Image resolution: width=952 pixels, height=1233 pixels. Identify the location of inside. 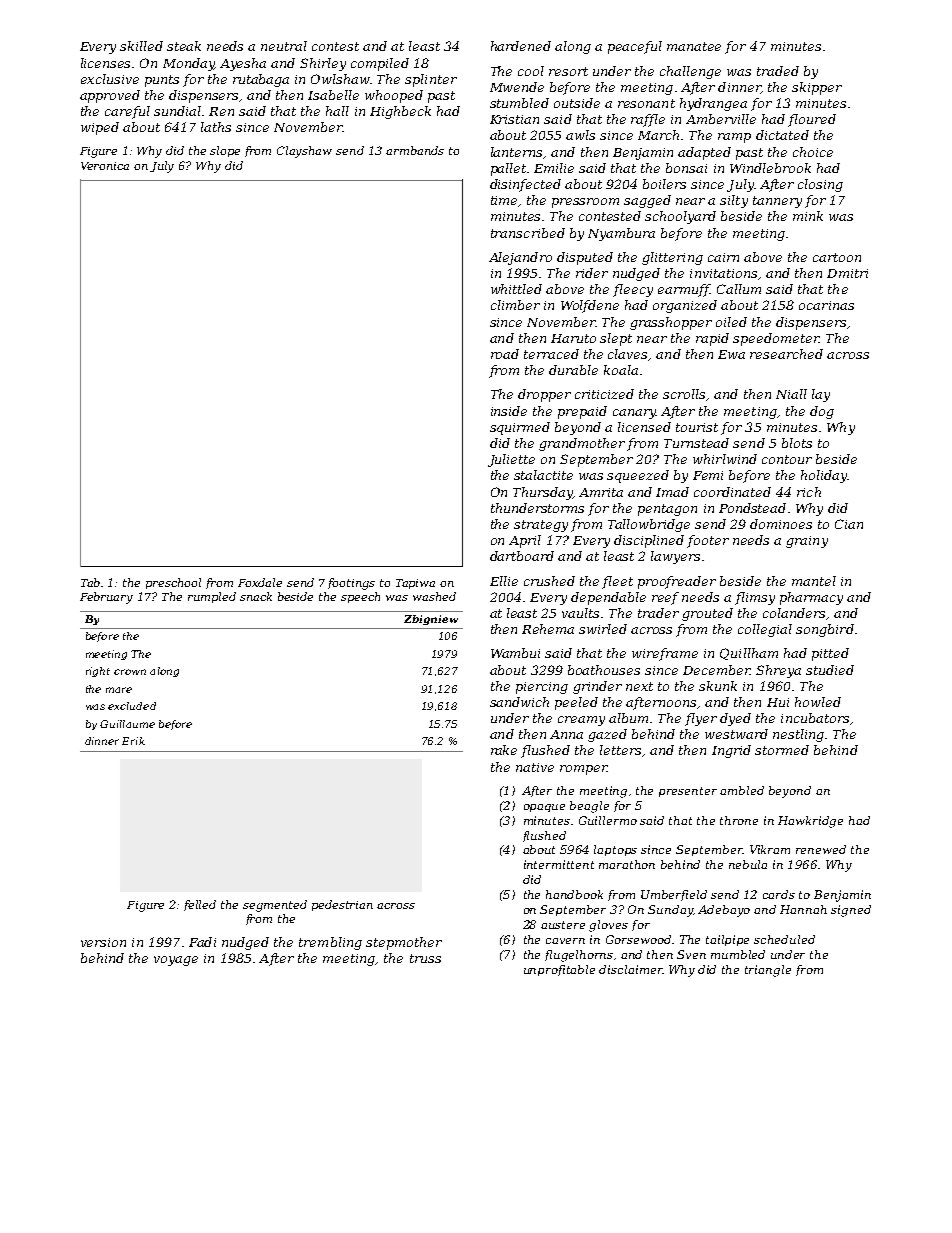
(509, 411).
